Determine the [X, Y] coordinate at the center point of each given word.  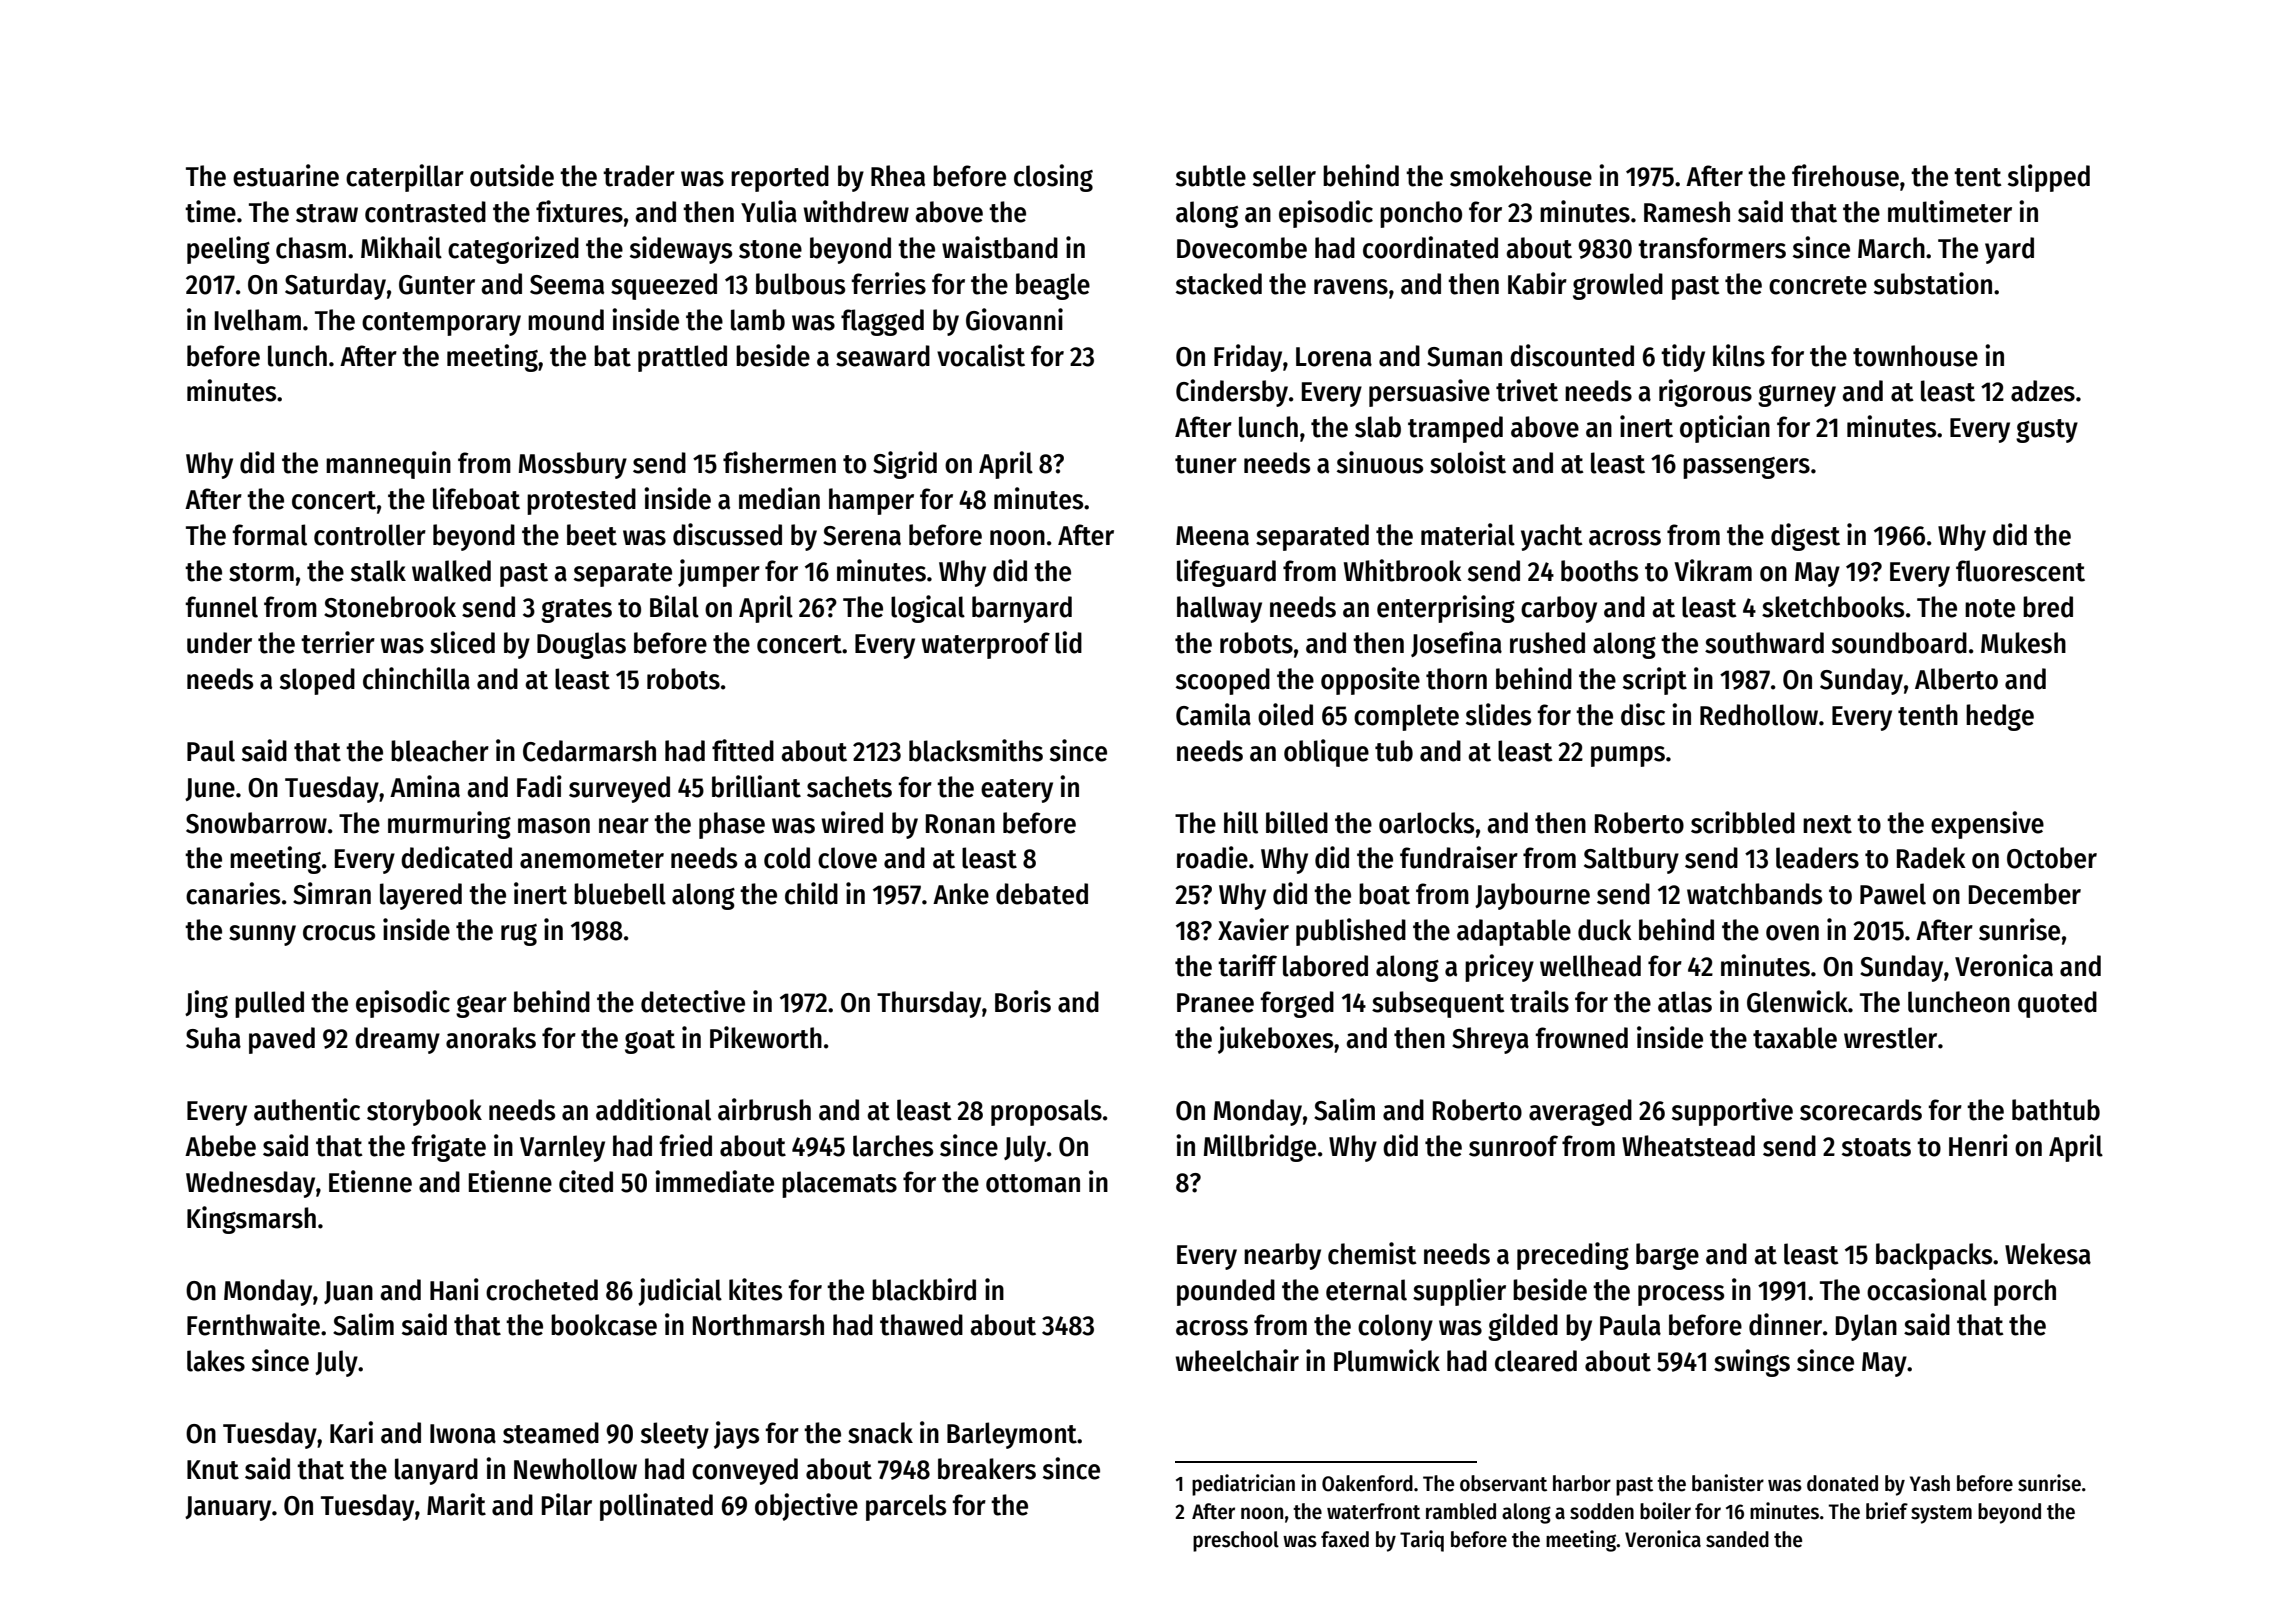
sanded [1737, 1539]
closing [1053, 178]
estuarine [286, 175]
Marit [456, 1504]
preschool [1236, 1541]
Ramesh [1687, 212]
